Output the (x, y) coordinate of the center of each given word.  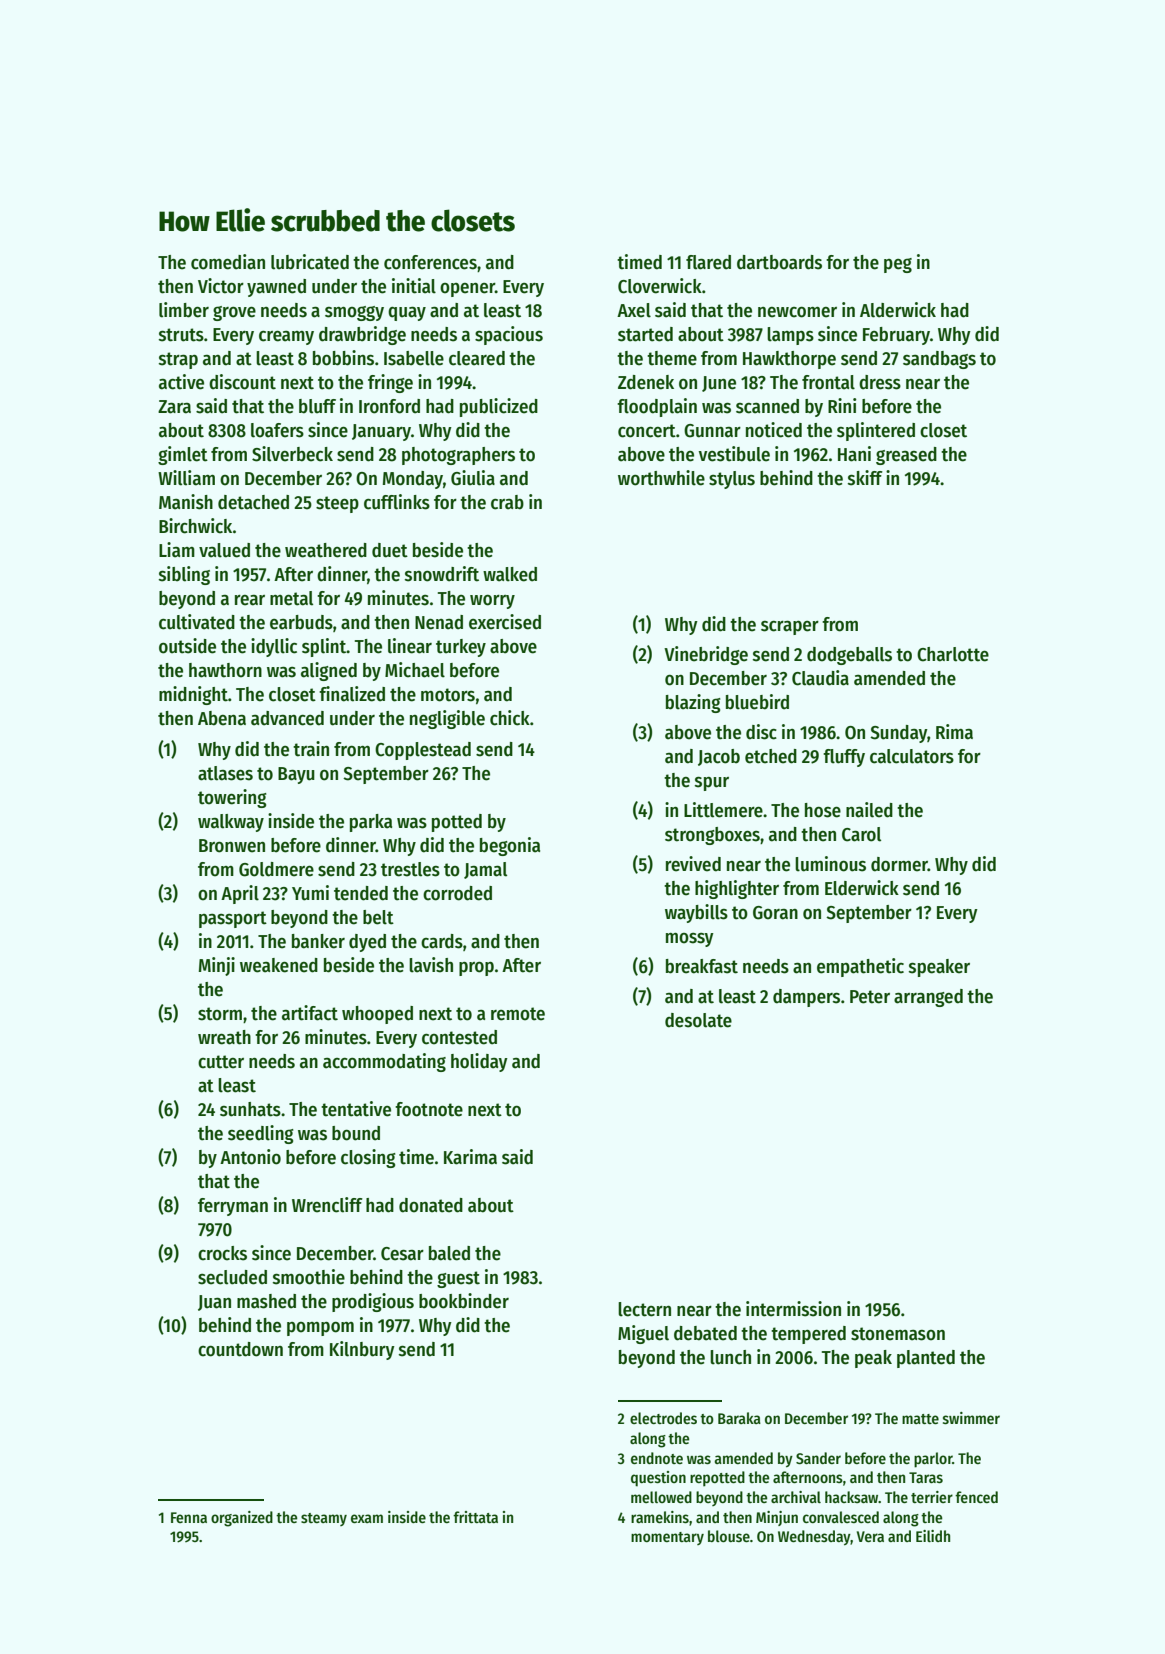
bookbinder (464, 1301)
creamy (286, 338)
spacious (509, 335)
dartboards (779, 262)
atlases (225, 773)
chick (510, 718)
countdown (240, 1349)
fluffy (844, 758)
